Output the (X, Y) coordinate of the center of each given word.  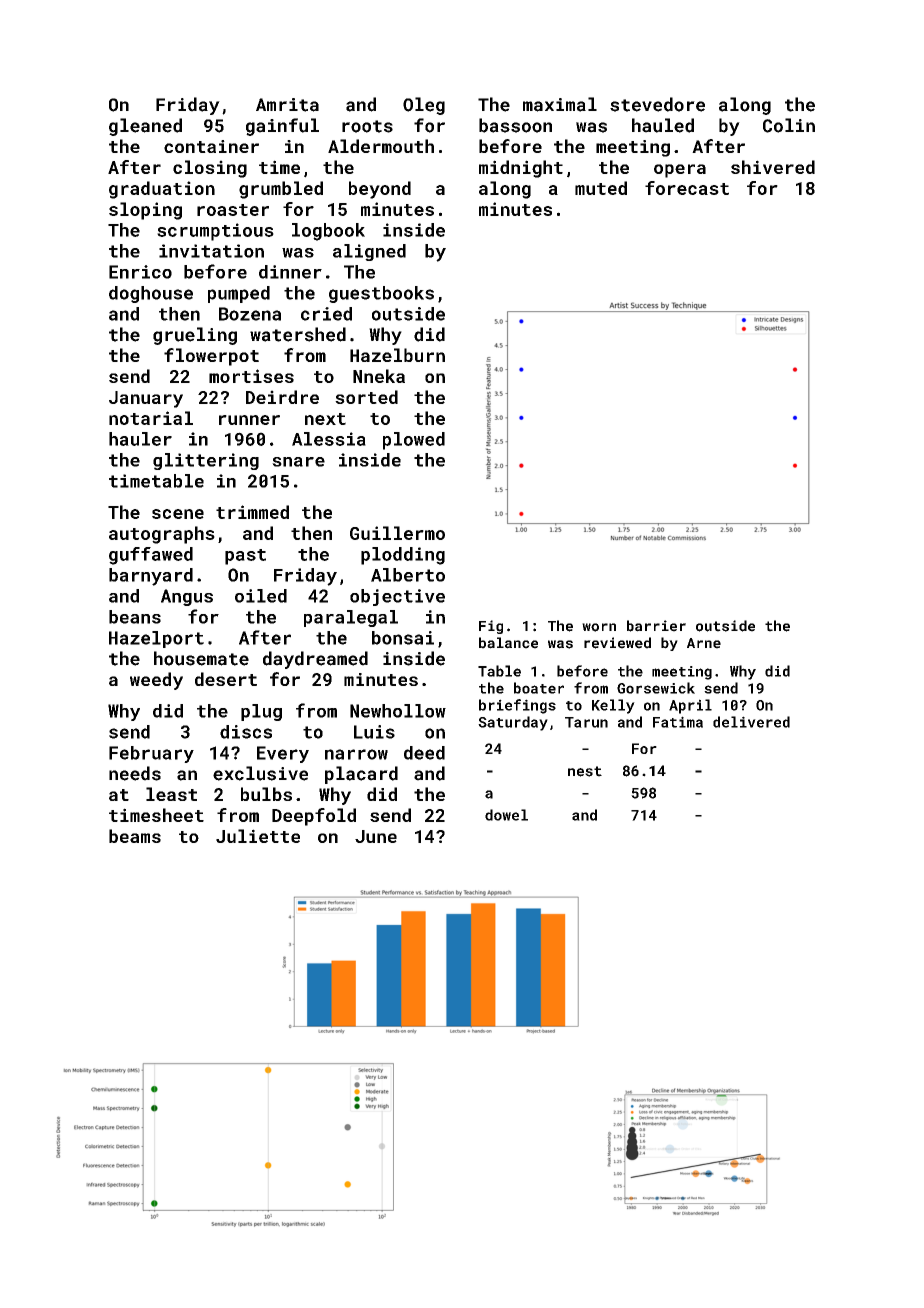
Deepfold (314, 817)
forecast (687, 188)
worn (599, 627)
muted (601, 188)
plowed (414, 441)
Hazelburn (397, 355)
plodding (403, 556)
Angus (187, 597)
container (211, 146)
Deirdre (282, 397)
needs (135, 773)
